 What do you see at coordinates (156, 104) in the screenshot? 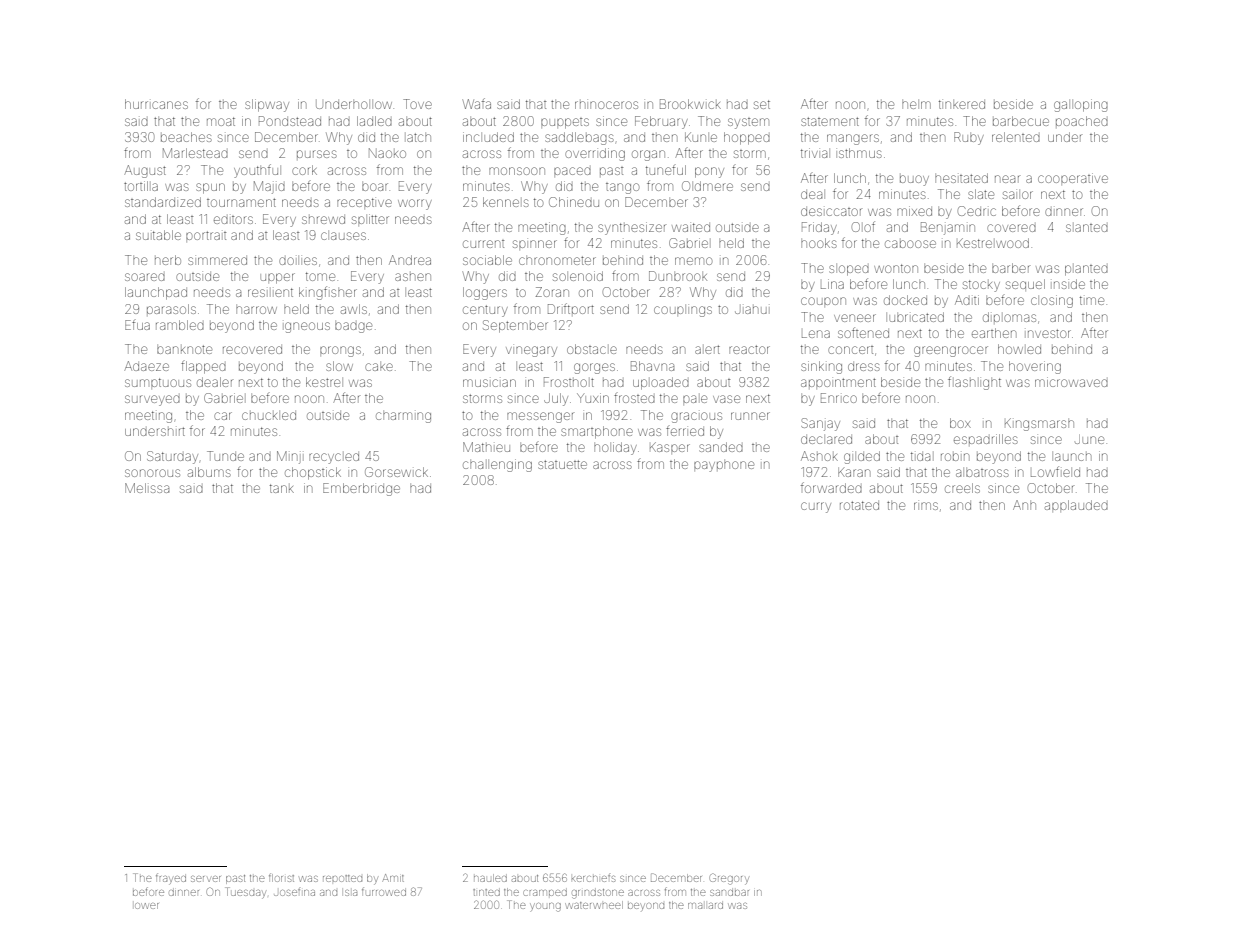
I see `hurricanes` at bounding box center [156, 104].
